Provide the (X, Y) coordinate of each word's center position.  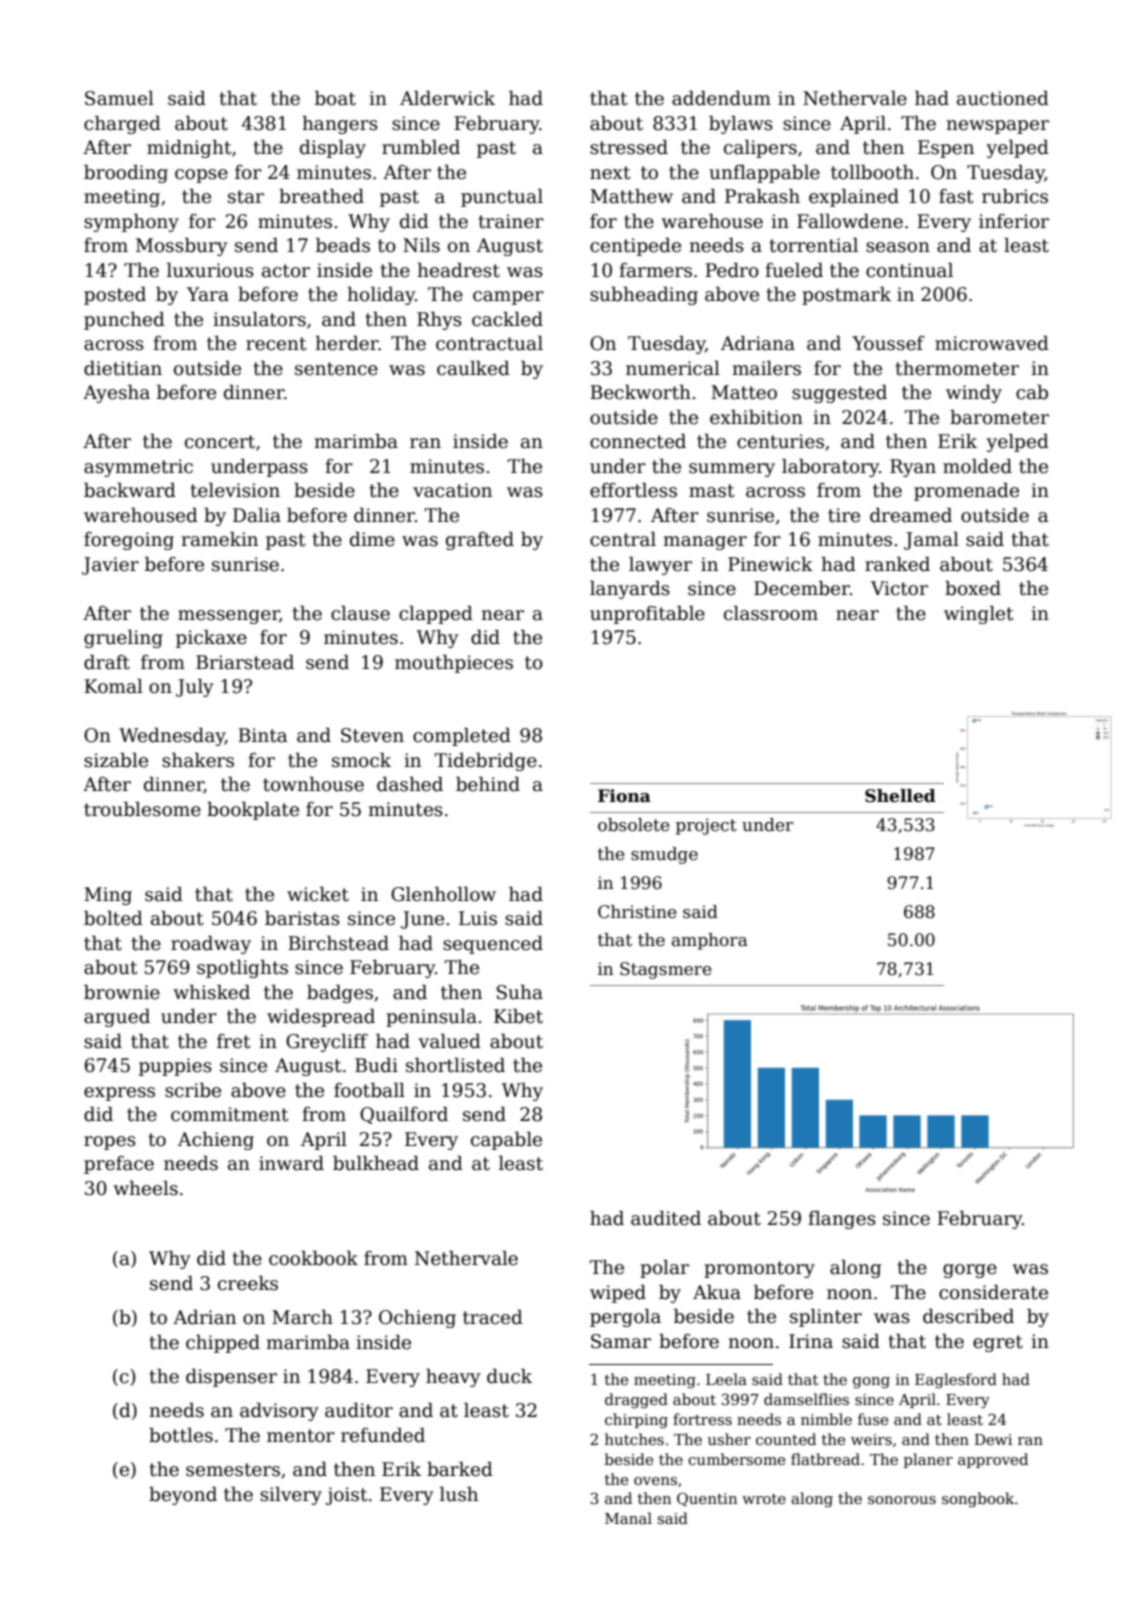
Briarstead (245, 662)
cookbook (313, 1258)
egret (998, 1343)
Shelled (900, 796)
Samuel (119, 98)
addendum (721, 98)
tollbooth (872, 172)
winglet (979, 615)
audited (666, 1218)
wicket (318, 894)
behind (488, 784)
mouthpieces (454, 664)
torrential (813, 245)
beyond (183, 1496)
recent (276, 344)
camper (508, 298)
